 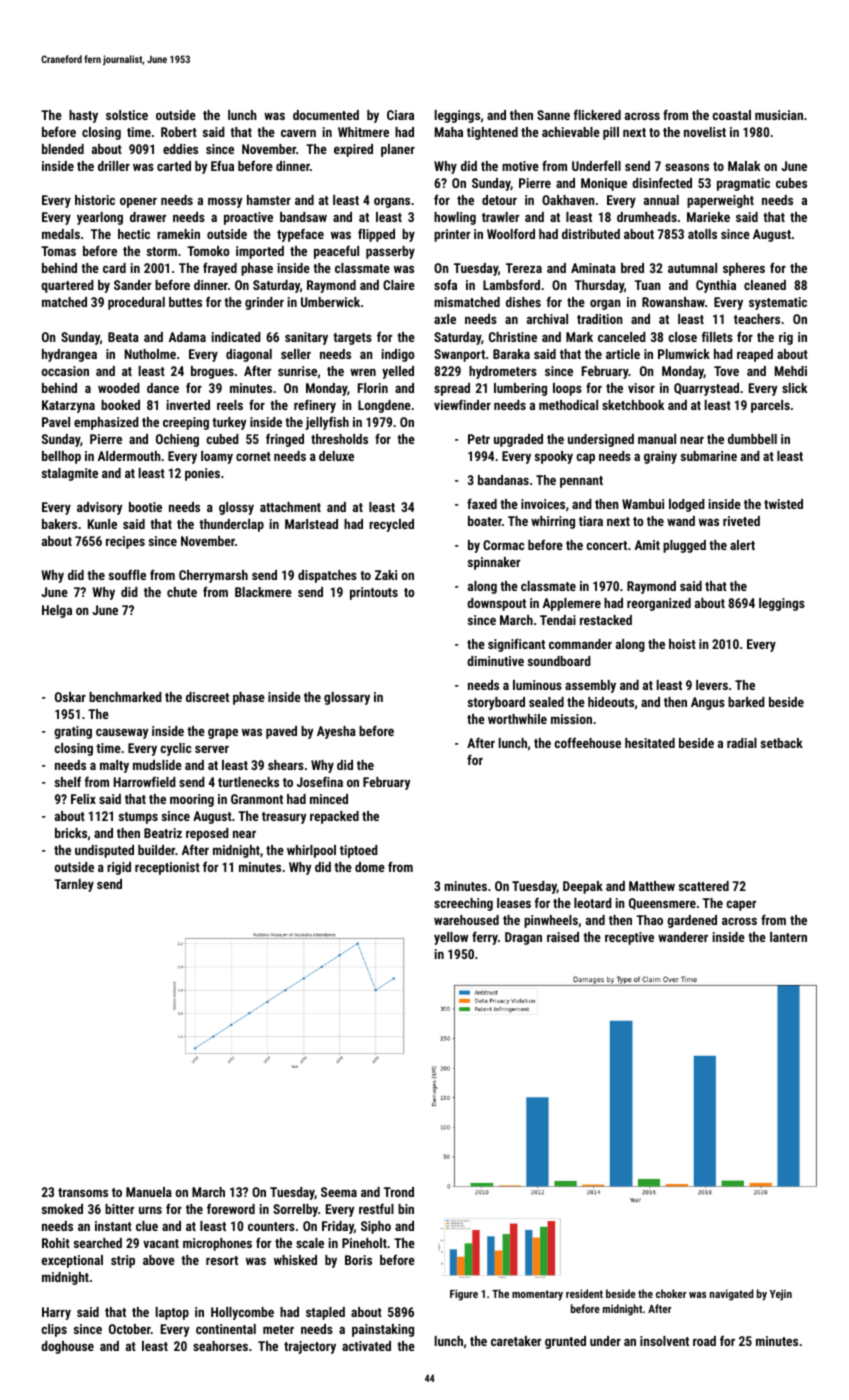 What do you see at coordinates (671, 1293) in the screenshot?
I see `choker` at bounding box center [671, 1293].
